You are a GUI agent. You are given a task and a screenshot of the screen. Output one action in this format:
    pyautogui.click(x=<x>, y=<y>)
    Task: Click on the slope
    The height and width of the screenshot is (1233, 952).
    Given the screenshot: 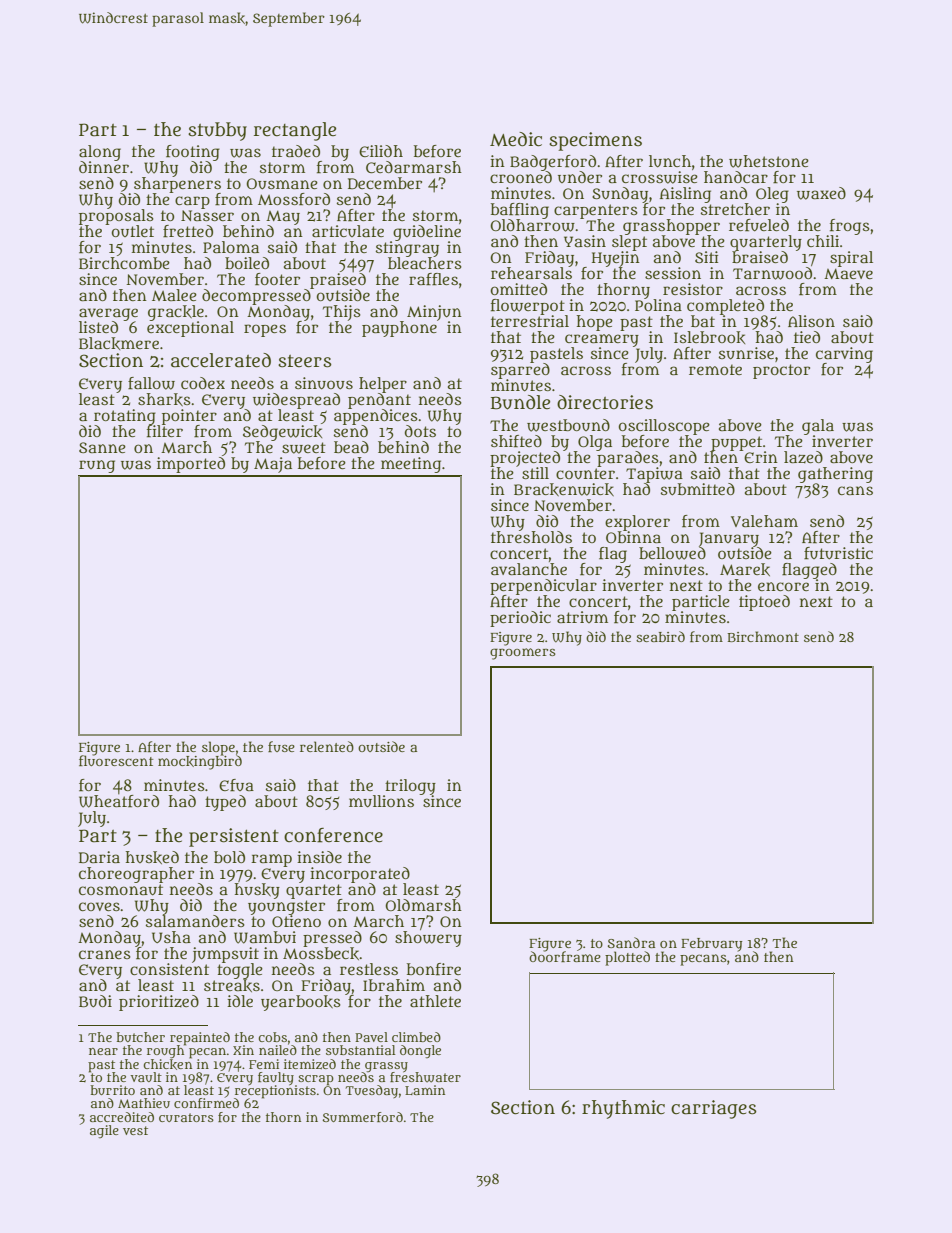 What is the action you would take?
    pyautogui.click(x=218, y=748)
